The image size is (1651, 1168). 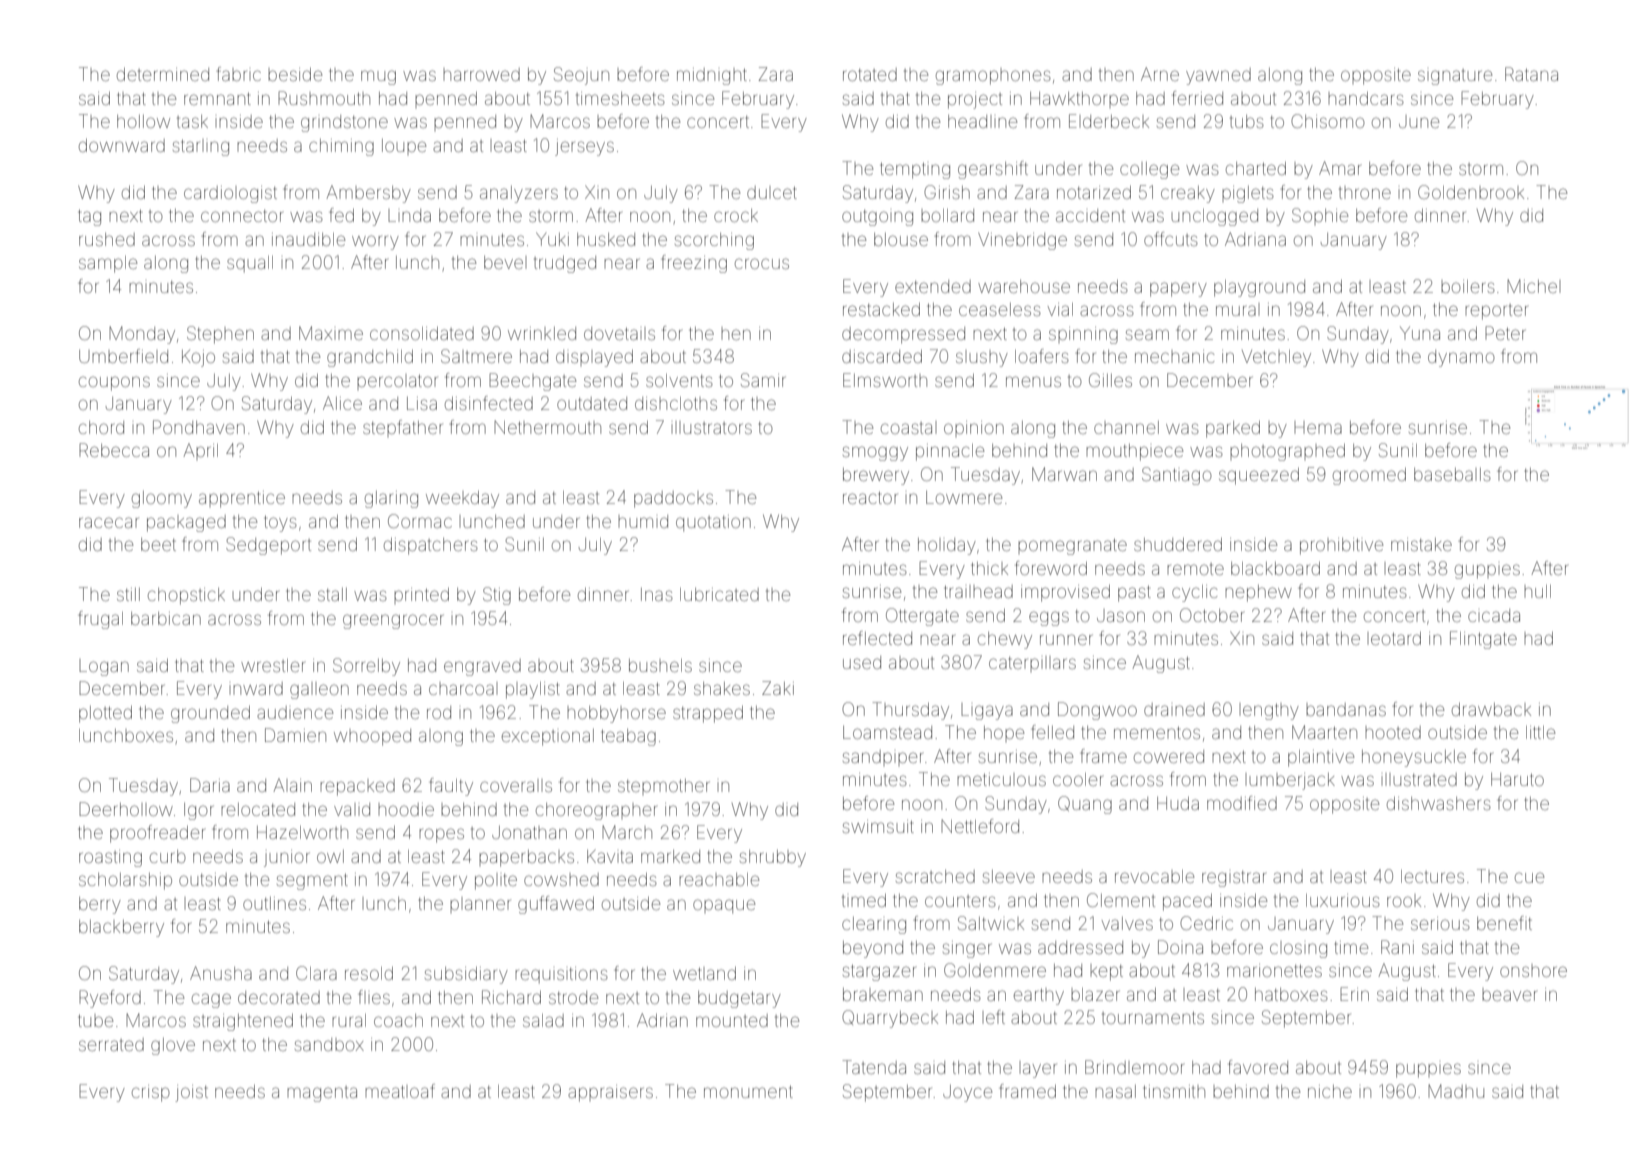 What do you see at coordinates (109, 522) in the page?
I see `racecar` at bounding box center [109, 522].
